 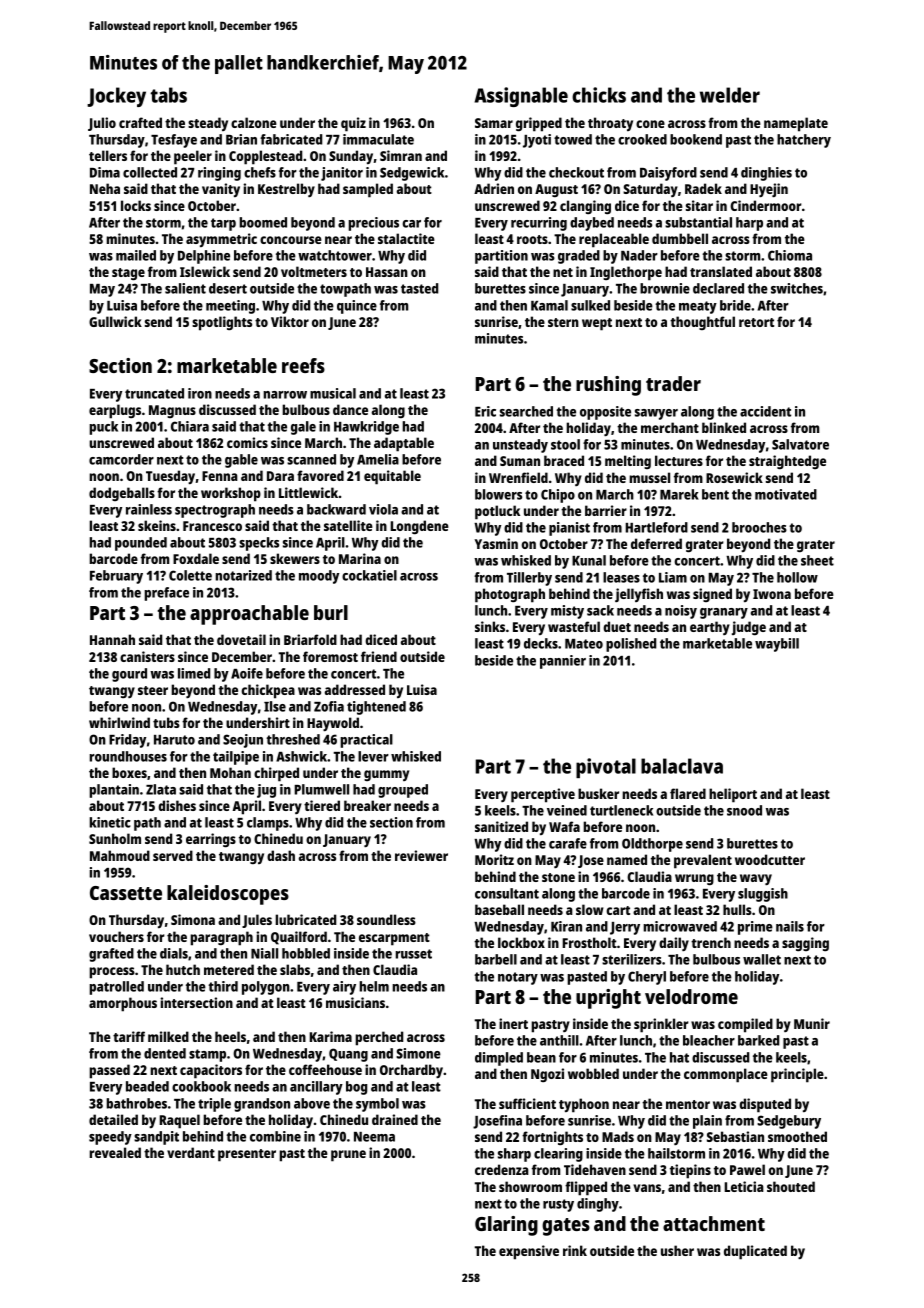 What do you see at coordinates (559, 1040) in the document?
I see `anthill` at bounding box center [559, 1040].
